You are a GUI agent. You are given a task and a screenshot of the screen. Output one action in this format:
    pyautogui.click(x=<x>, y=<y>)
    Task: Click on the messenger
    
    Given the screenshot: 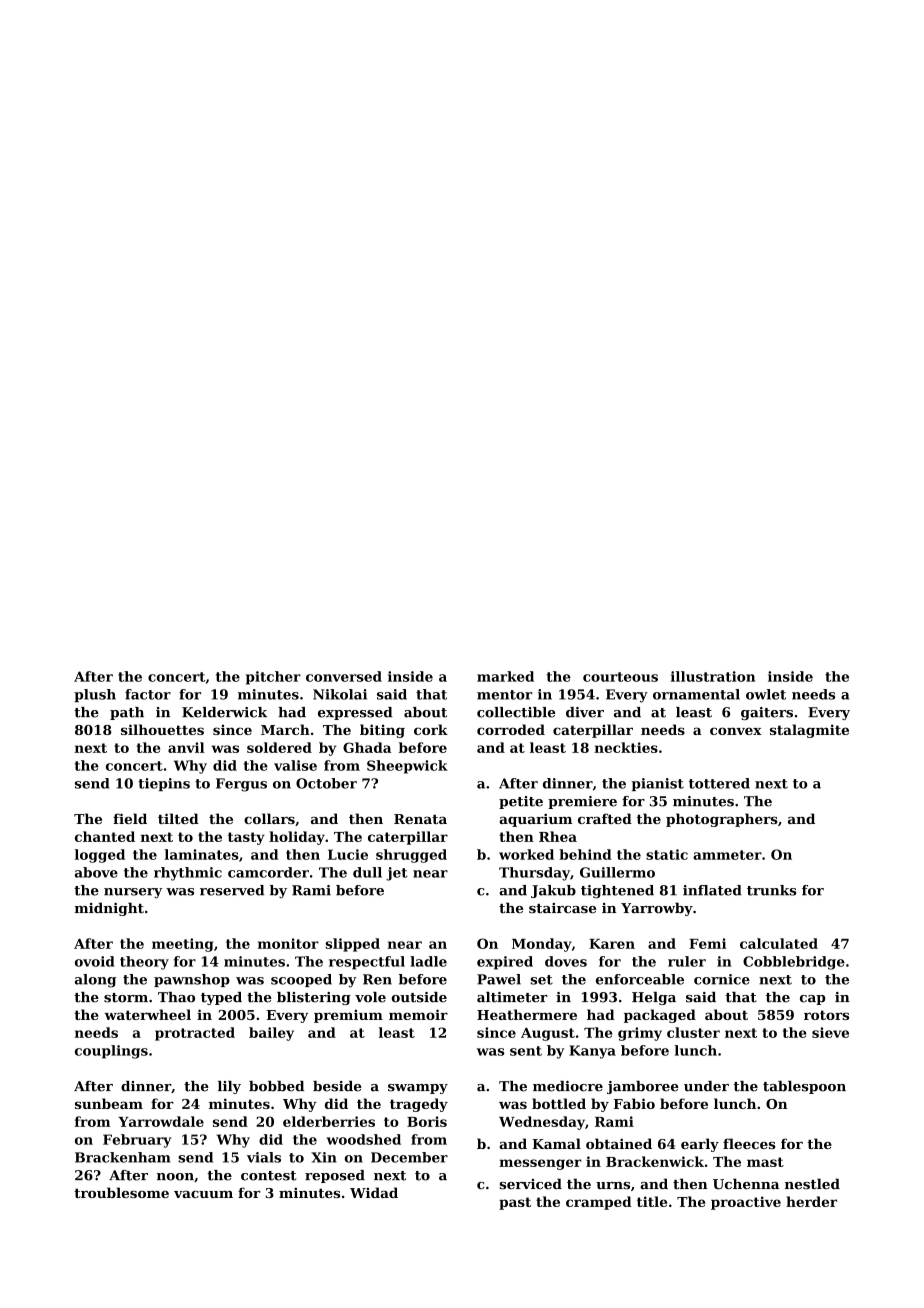 What is the action you would take?
    pyautogui.click(x=540, y=1164)
